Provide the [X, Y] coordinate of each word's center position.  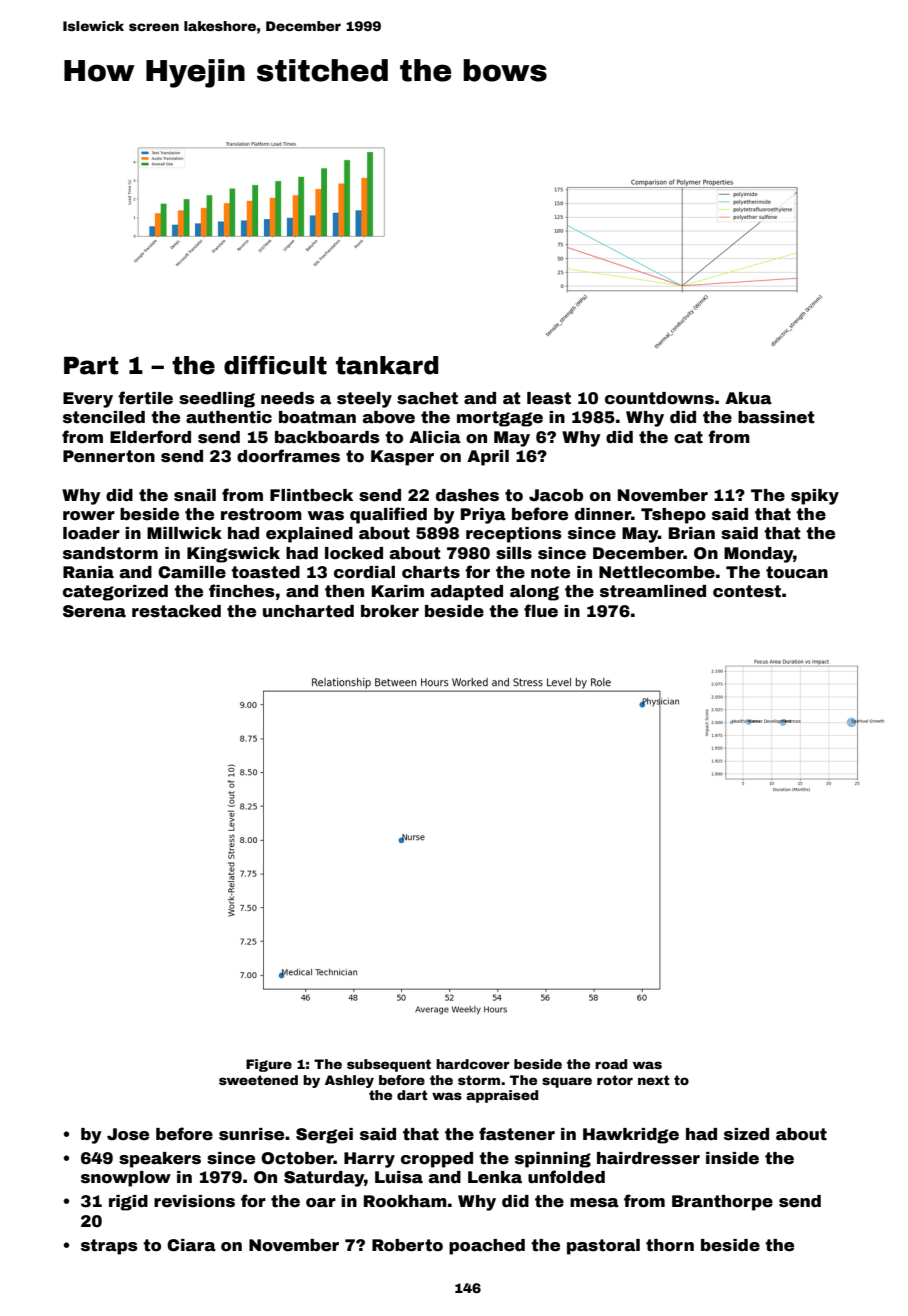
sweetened [258, 1080]
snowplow [126, 1179]
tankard [387, 365]
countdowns [659, 398]
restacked [176, 611]
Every [88, 400]
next [654, 1080]
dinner [603, 514]
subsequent [389, 1065]
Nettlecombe [657, 572]
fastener [517, 1134]
